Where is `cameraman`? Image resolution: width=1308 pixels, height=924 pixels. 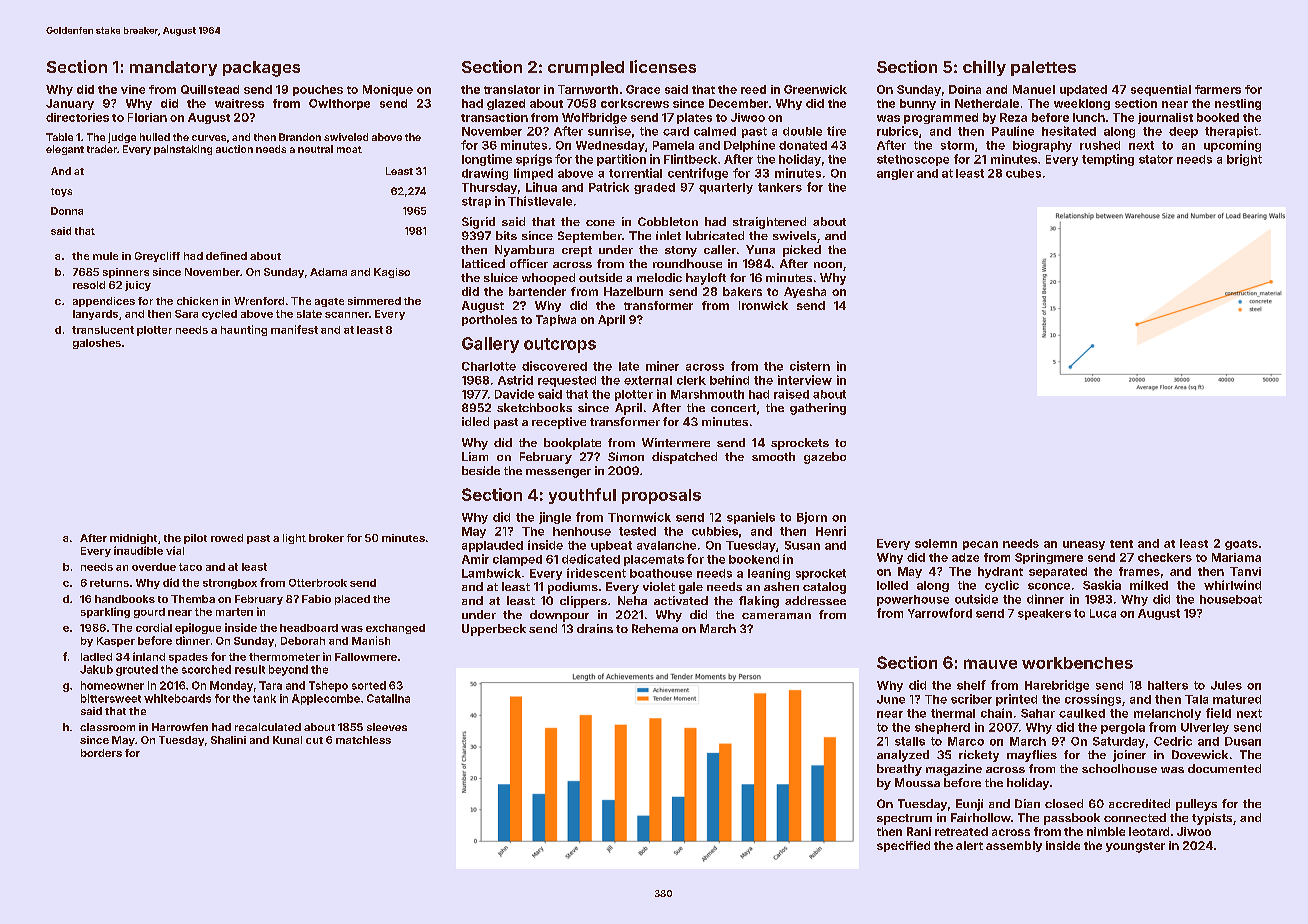 cameraman is located at coordinates (776, 616).
